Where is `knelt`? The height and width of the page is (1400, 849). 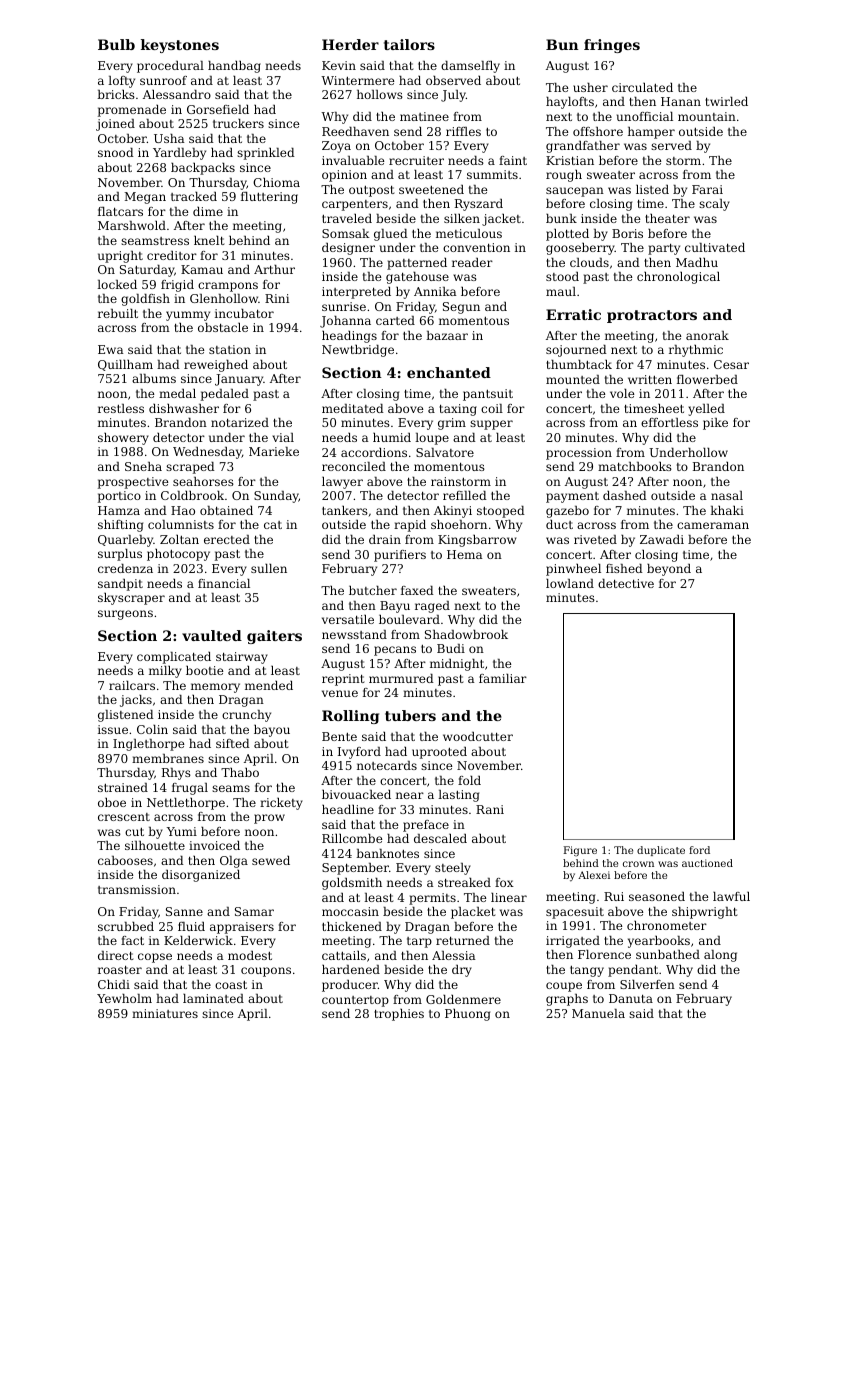
knelt is located at coordinates (209, 240).
